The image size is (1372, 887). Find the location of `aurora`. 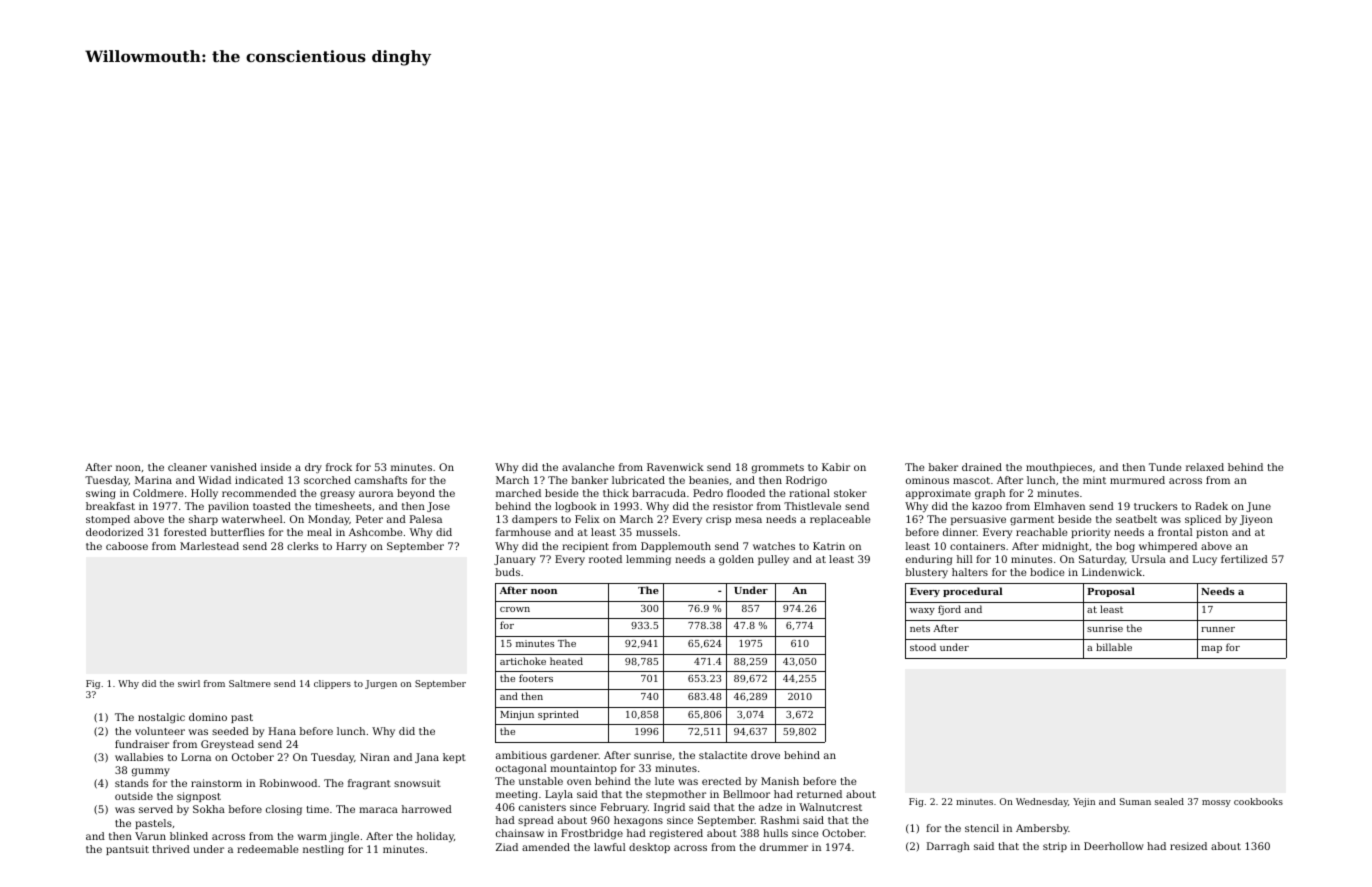

aurora is located at coordinates (376, 494).
